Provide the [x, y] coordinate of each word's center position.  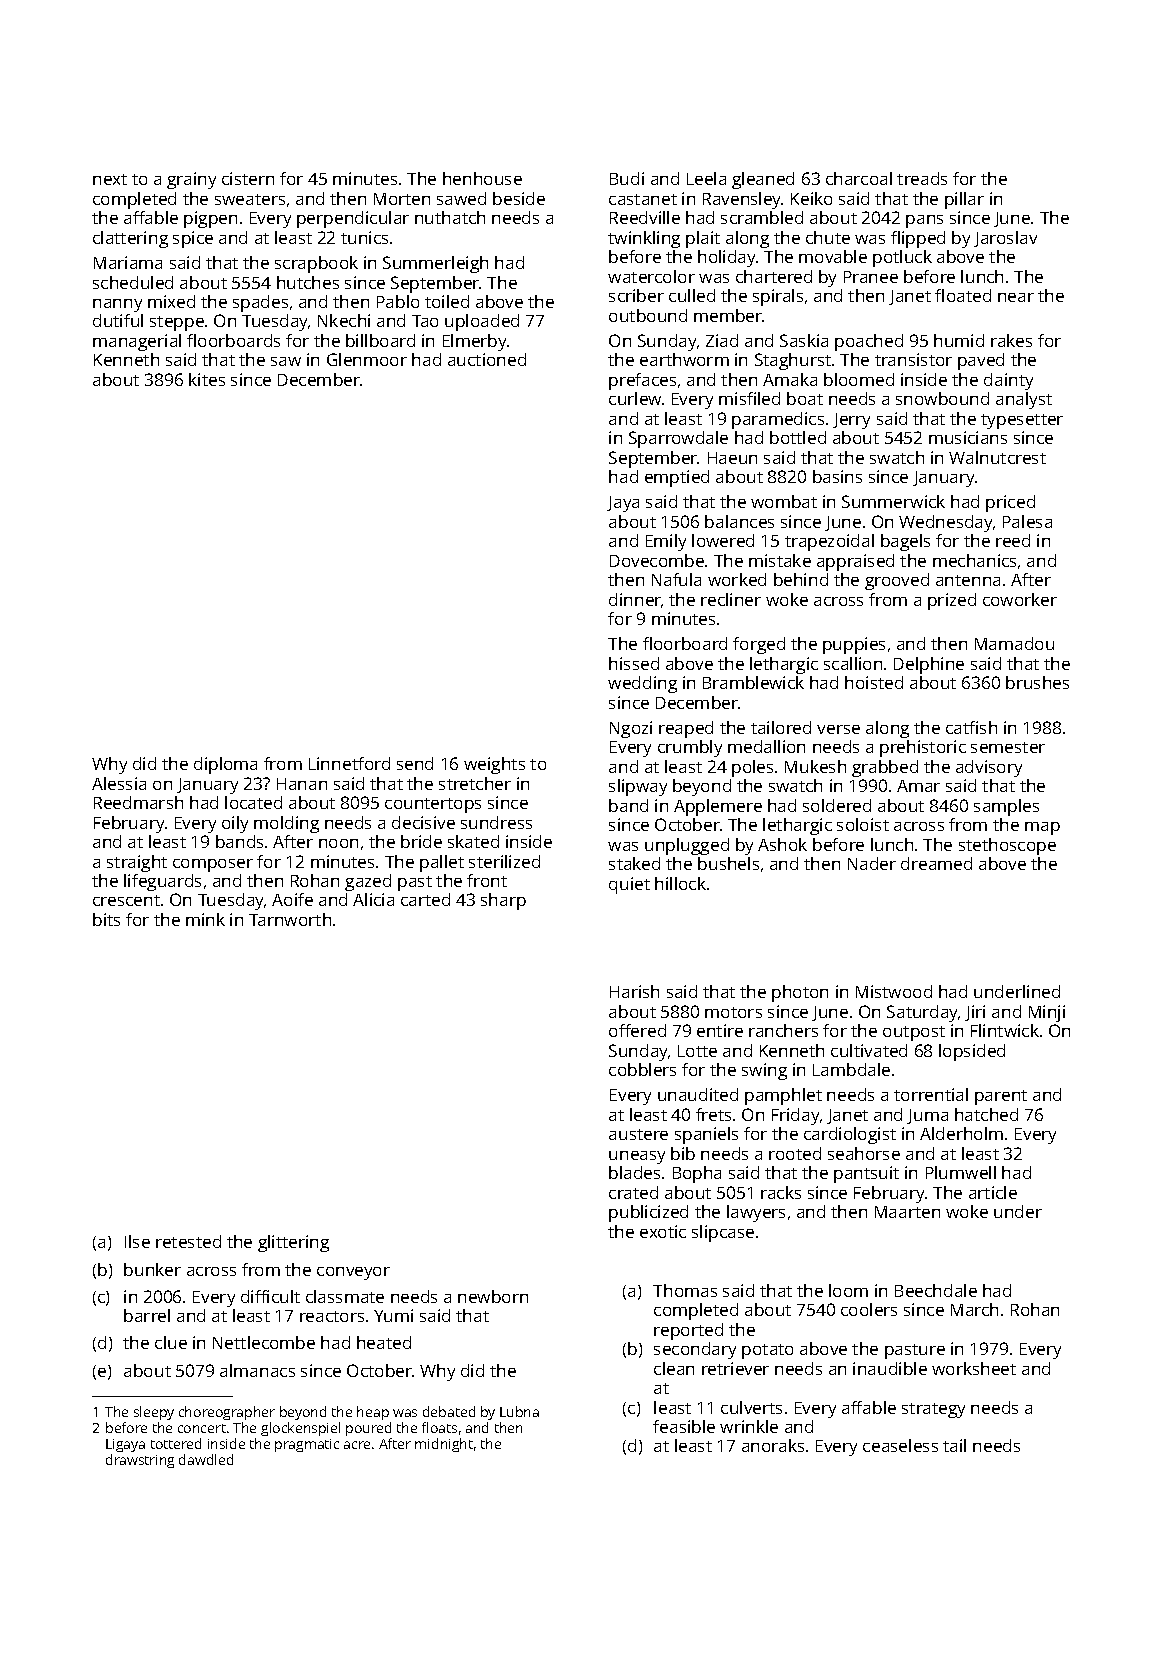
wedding [642, 684]
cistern [248, 178]
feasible [684, 1426]
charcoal [859, 178]
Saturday [923, 1013]
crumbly [690, 748]
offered [637, 1030]
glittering [293, 1243]
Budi [627, 178]
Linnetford [349, 763]
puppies [854, 645]
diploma [225, 765]
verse [838, 729]
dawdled [206, 1459]
